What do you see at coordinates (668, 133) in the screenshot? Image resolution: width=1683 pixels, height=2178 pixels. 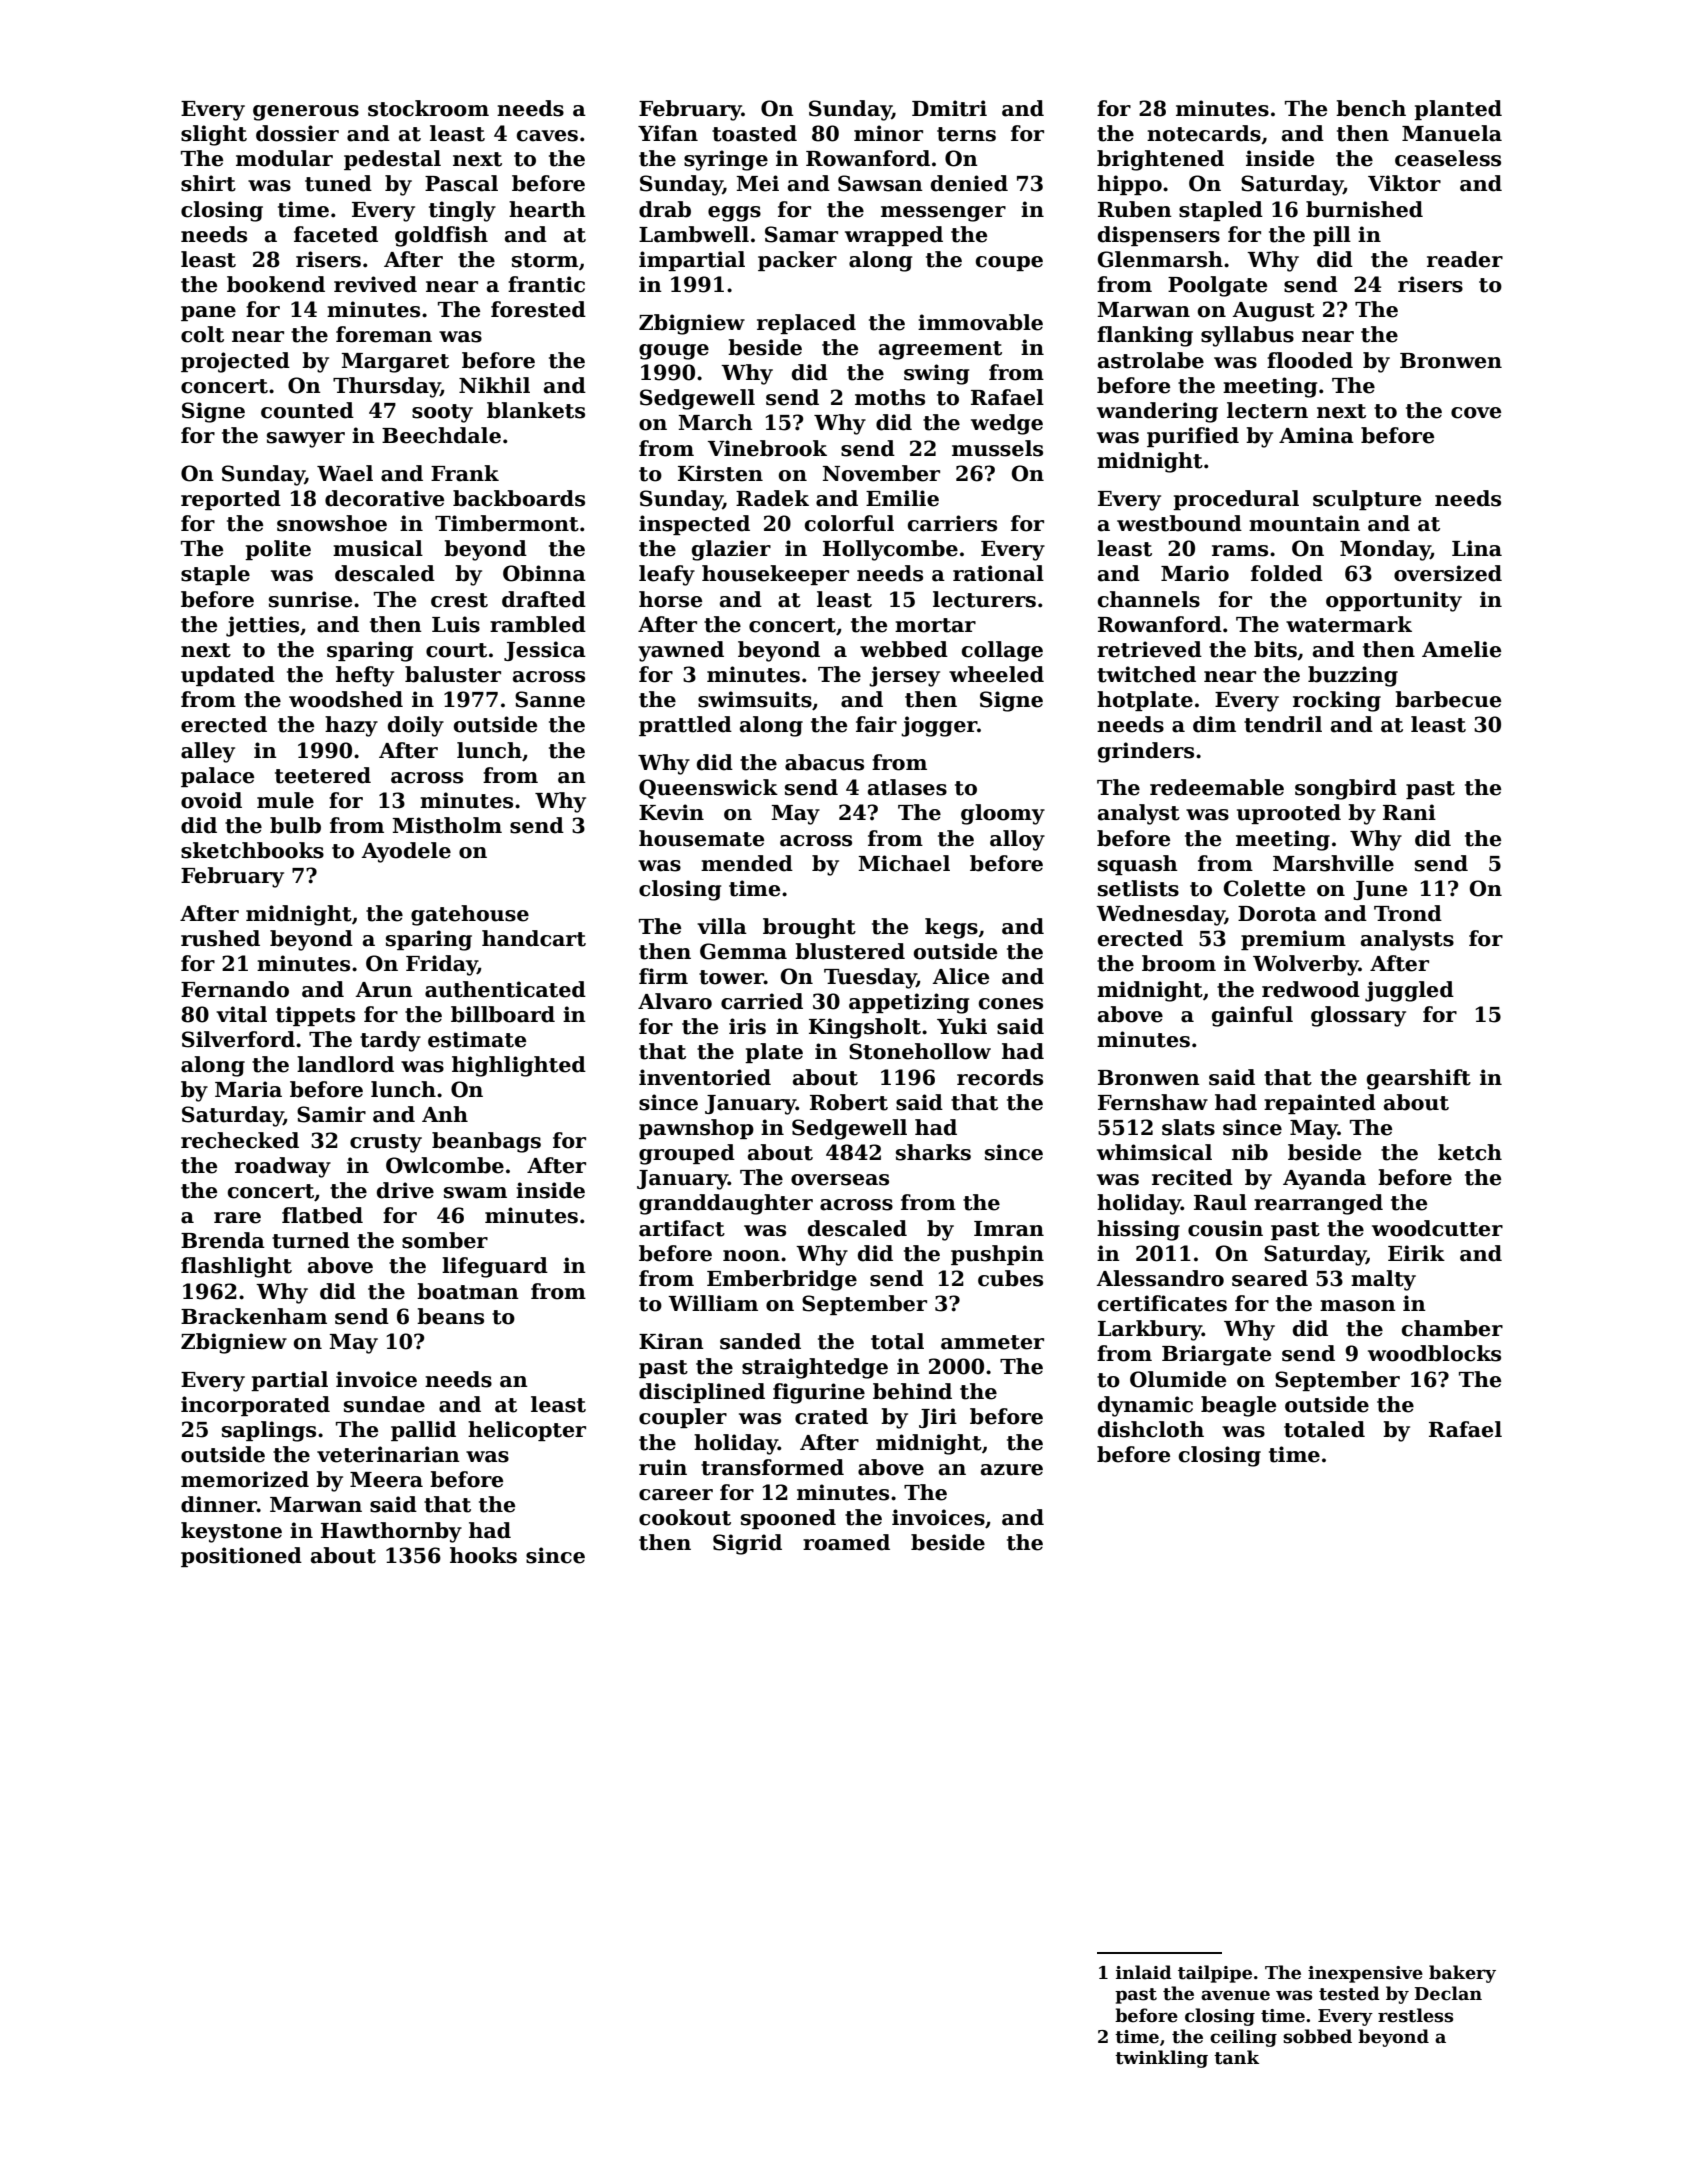 I see `Yifan` at bounding box center [668, 133].
